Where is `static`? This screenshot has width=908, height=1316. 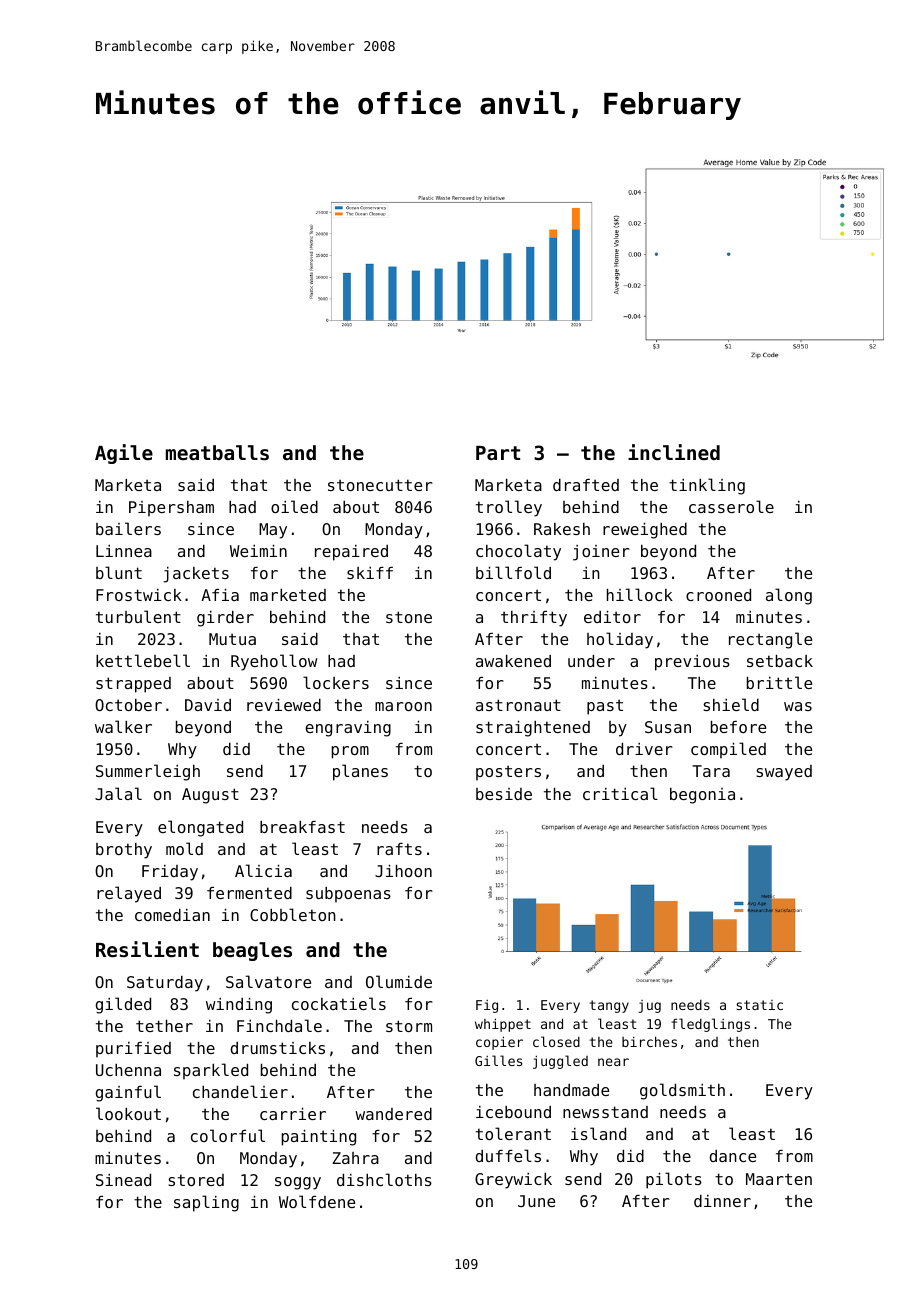
static is located at coordinates (759, 1005).
